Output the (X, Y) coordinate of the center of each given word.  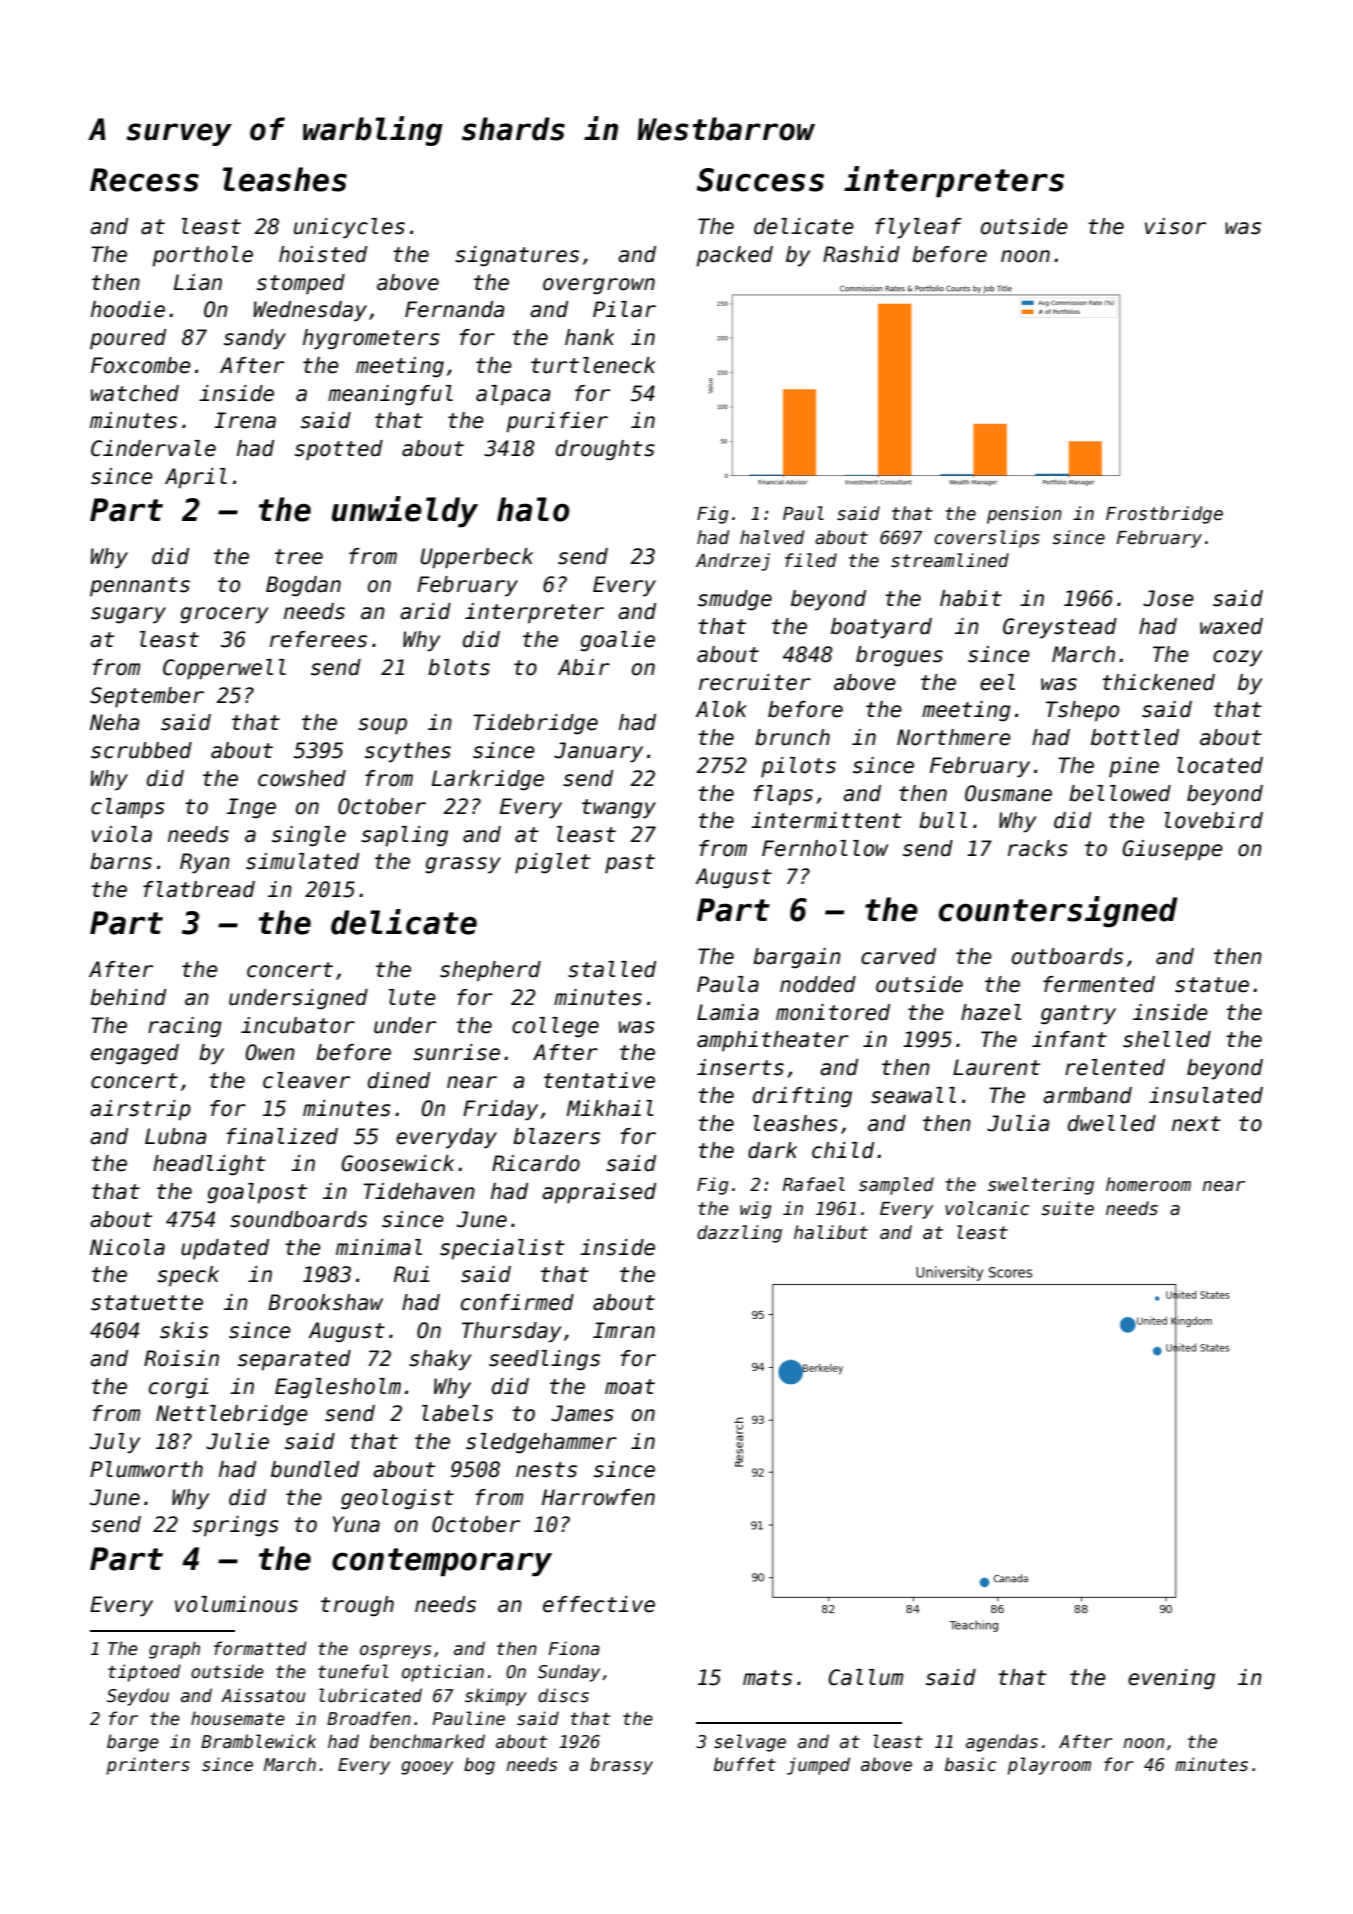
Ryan (205, 863)
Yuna (356, 1524)
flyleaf (918, 228)
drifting (802, 1097)
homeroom (1148, 1184)
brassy (621, 1766)
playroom (1049, 1766)
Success (760, 180)
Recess (144, 180)
